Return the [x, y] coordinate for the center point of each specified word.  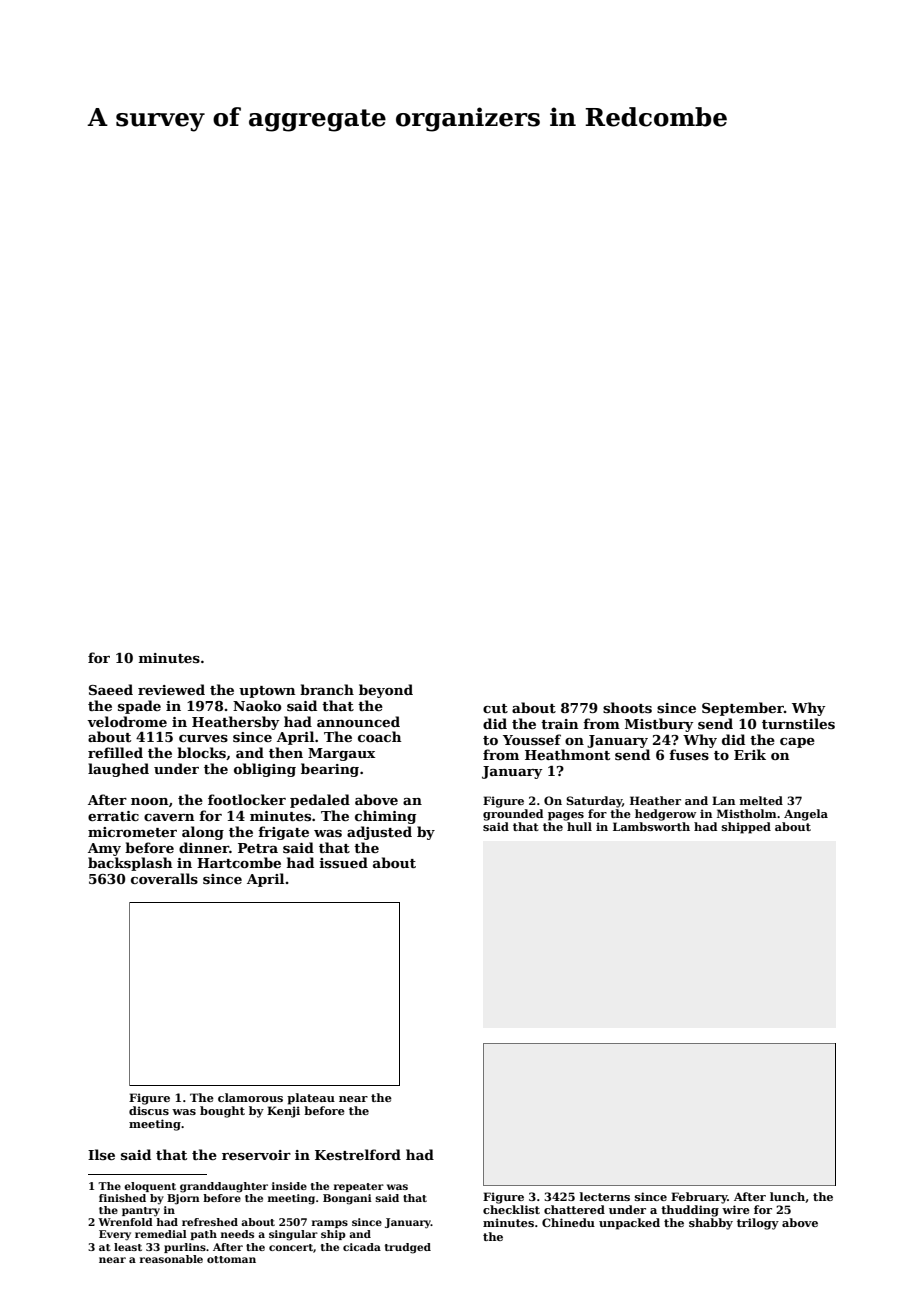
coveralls [164, 878]
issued [344, 862]
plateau [311, 1099]
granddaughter [224, 1187]
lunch [787, 1196]
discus [149, 1110]
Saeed [111, 689]
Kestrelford [358, 1154]
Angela [806, 815]
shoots [627, 707]
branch [327, 689]
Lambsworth [651, 826]
